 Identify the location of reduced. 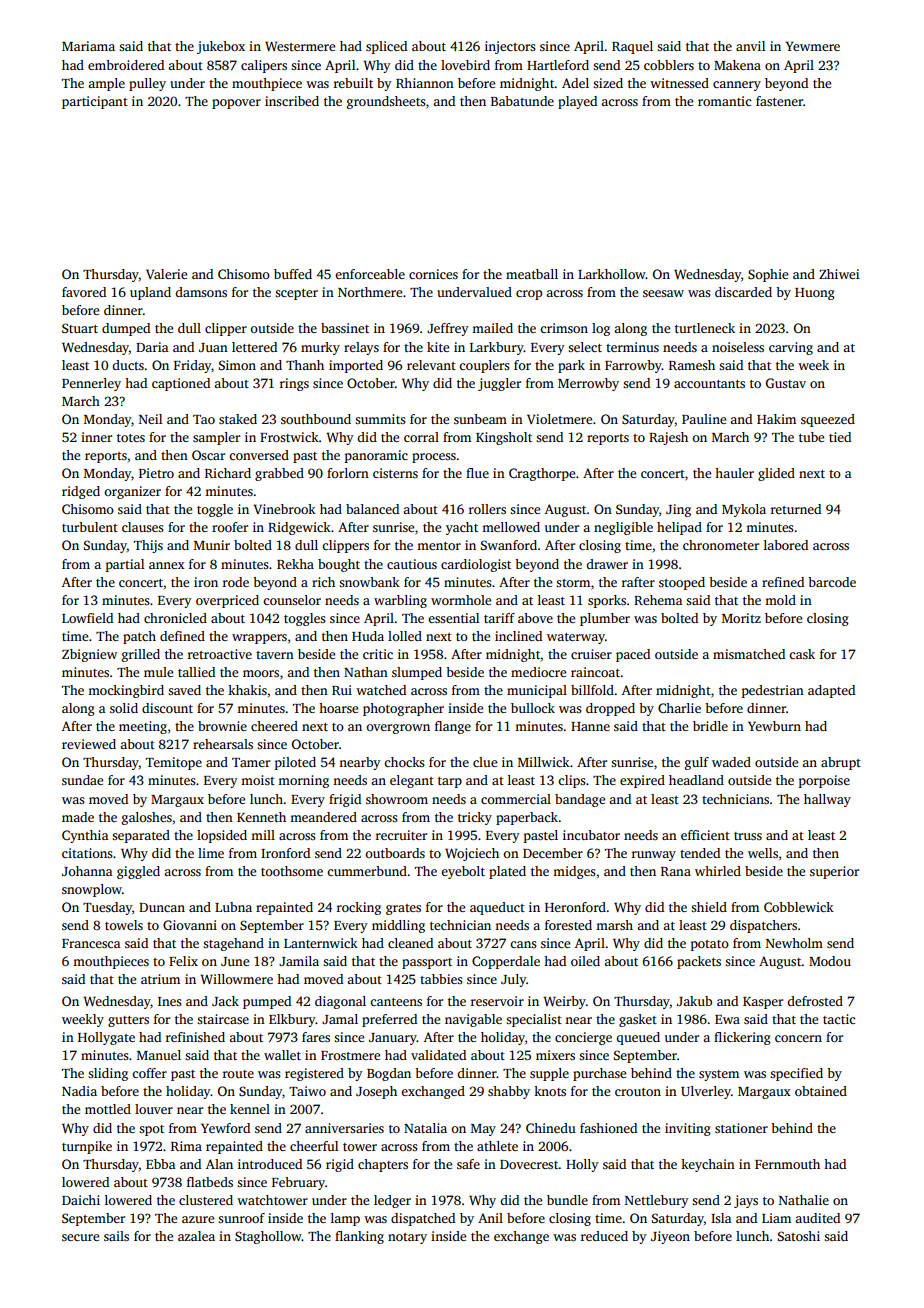
(604, 1236).
